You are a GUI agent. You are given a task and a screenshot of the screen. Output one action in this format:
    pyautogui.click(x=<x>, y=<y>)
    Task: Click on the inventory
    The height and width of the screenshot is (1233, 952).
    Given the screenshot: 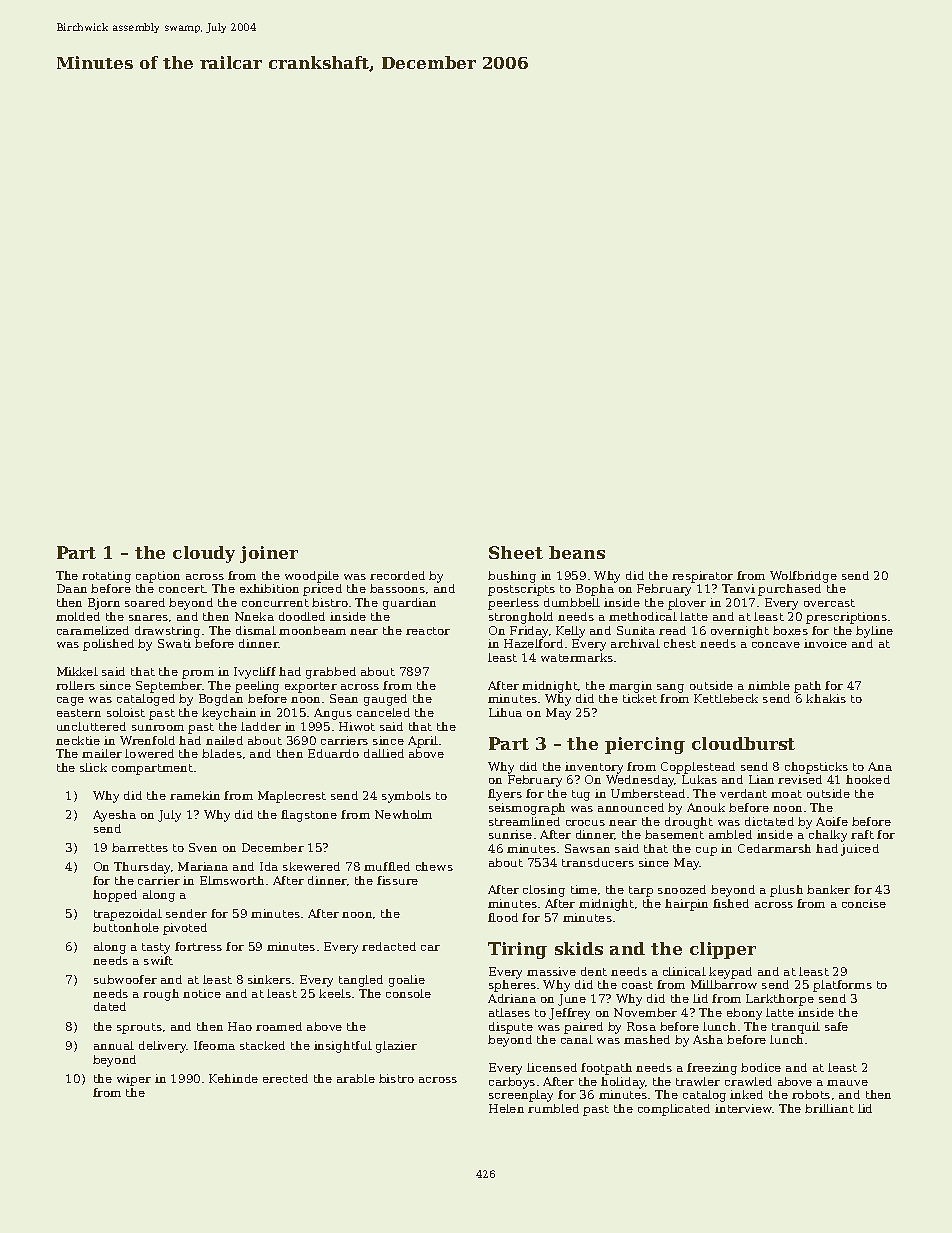 What is the action you would take?
    pyautogui.click(x=594, y=768)
